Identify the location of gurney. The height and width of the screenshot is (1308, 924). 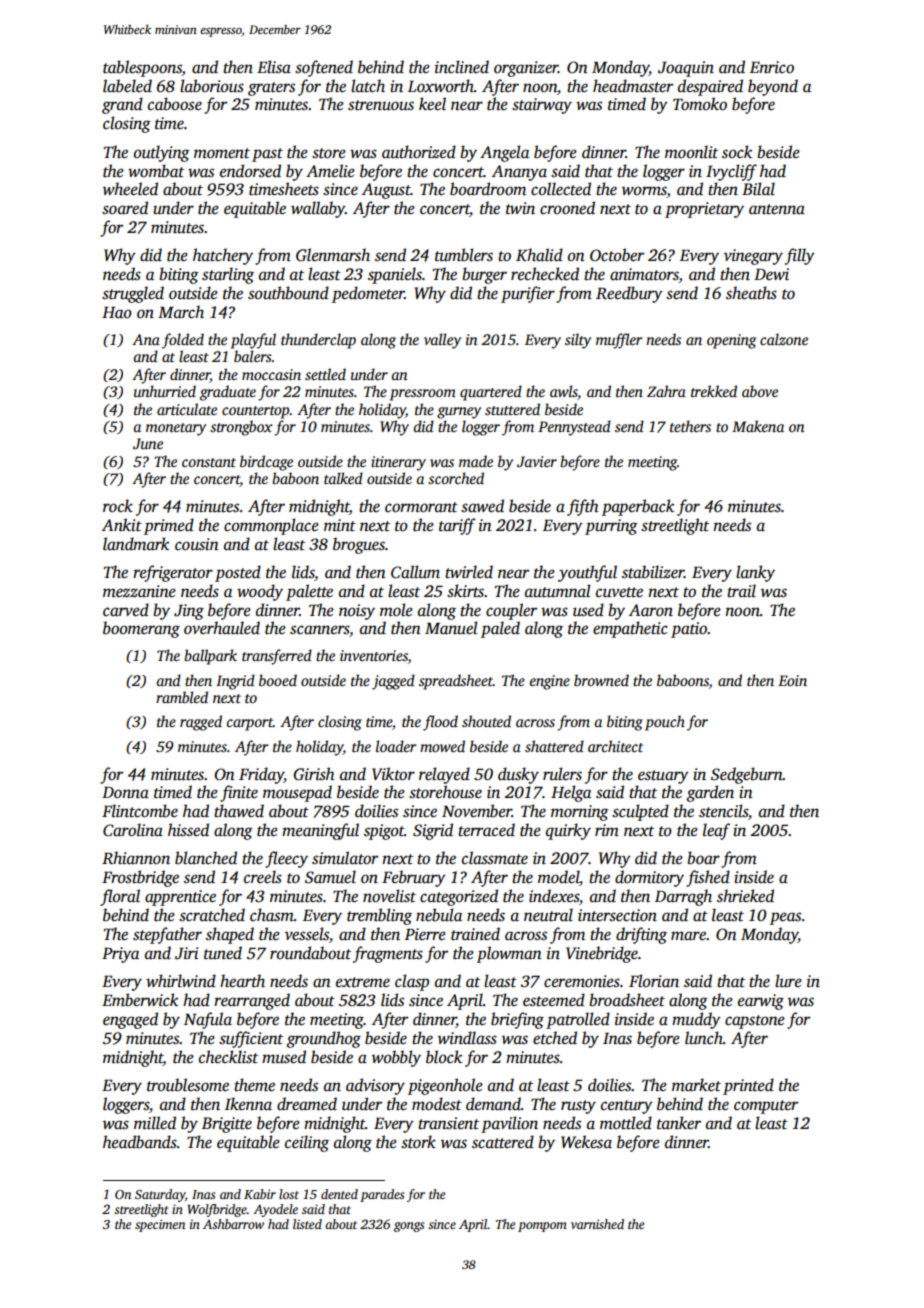
(459, 413).
